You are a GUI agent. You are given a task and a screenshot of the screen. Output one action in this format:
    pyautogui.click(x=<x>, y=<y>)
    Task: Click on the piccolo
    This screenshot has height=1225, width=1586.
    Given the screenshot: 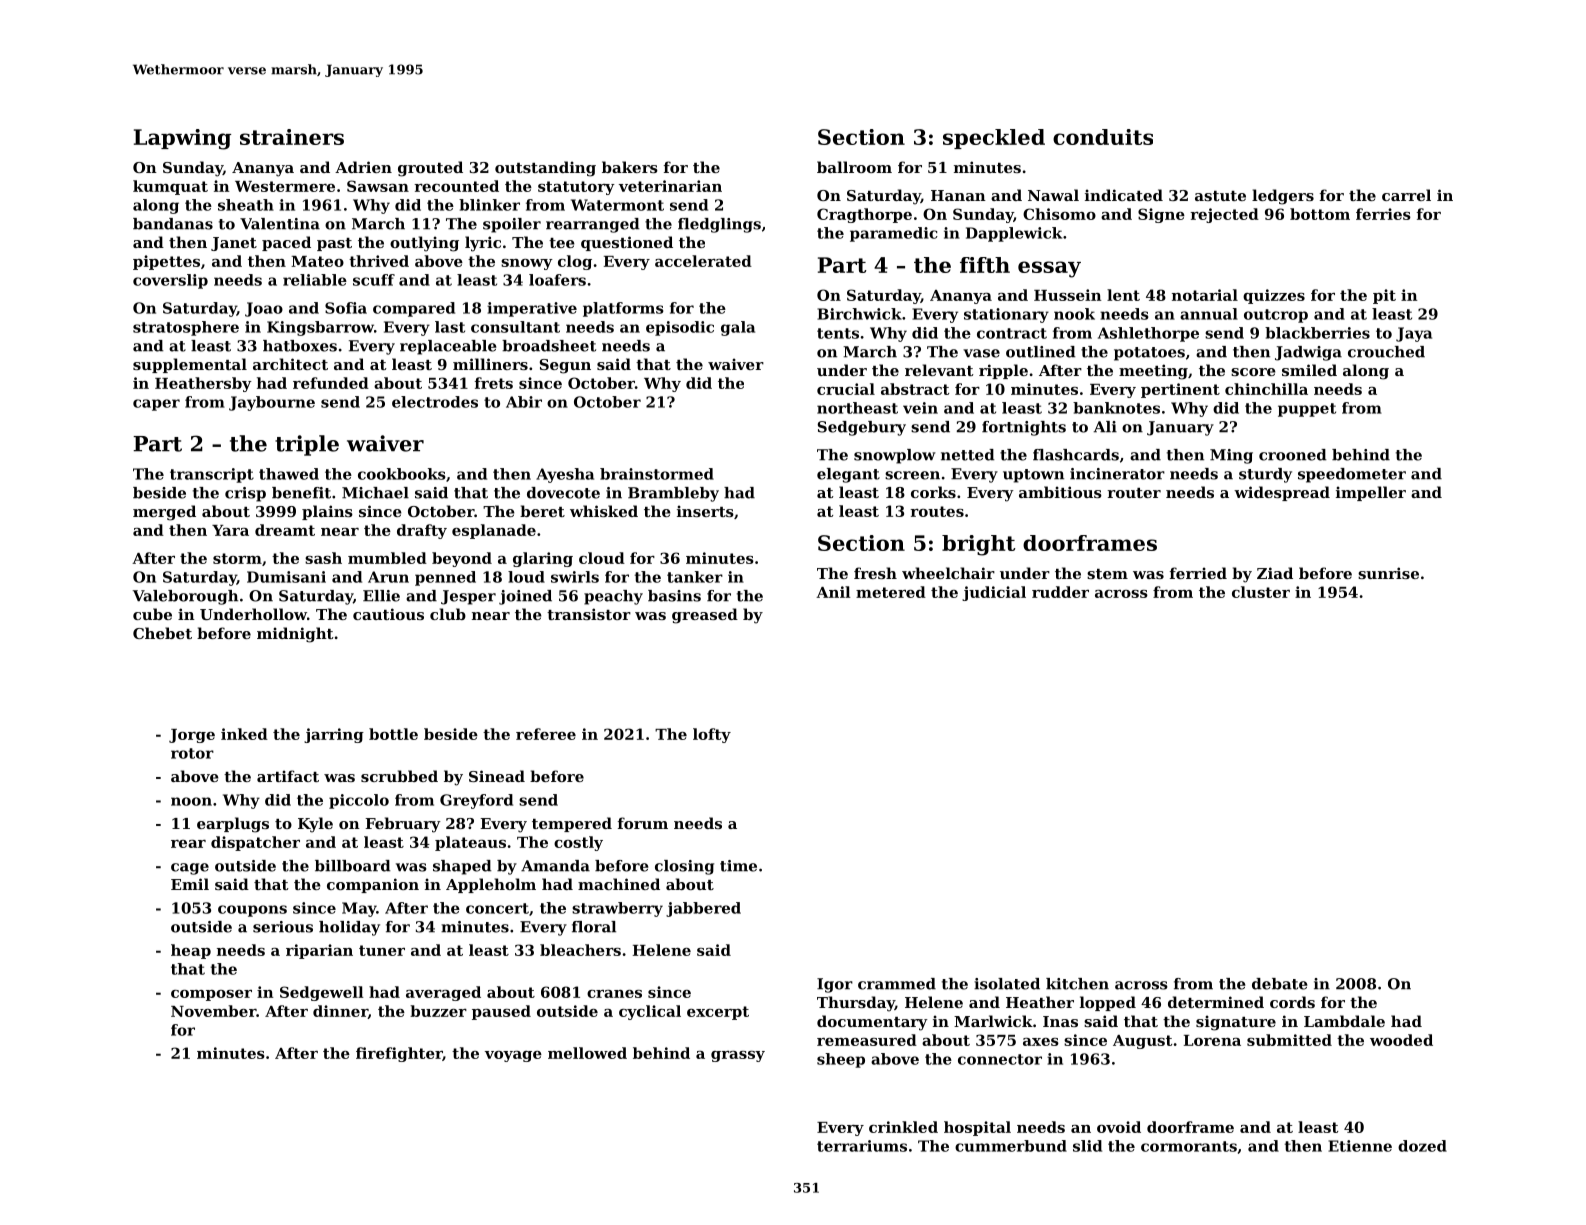 What is the action you would take?
    pyautogui.click(x=359, y=801)
